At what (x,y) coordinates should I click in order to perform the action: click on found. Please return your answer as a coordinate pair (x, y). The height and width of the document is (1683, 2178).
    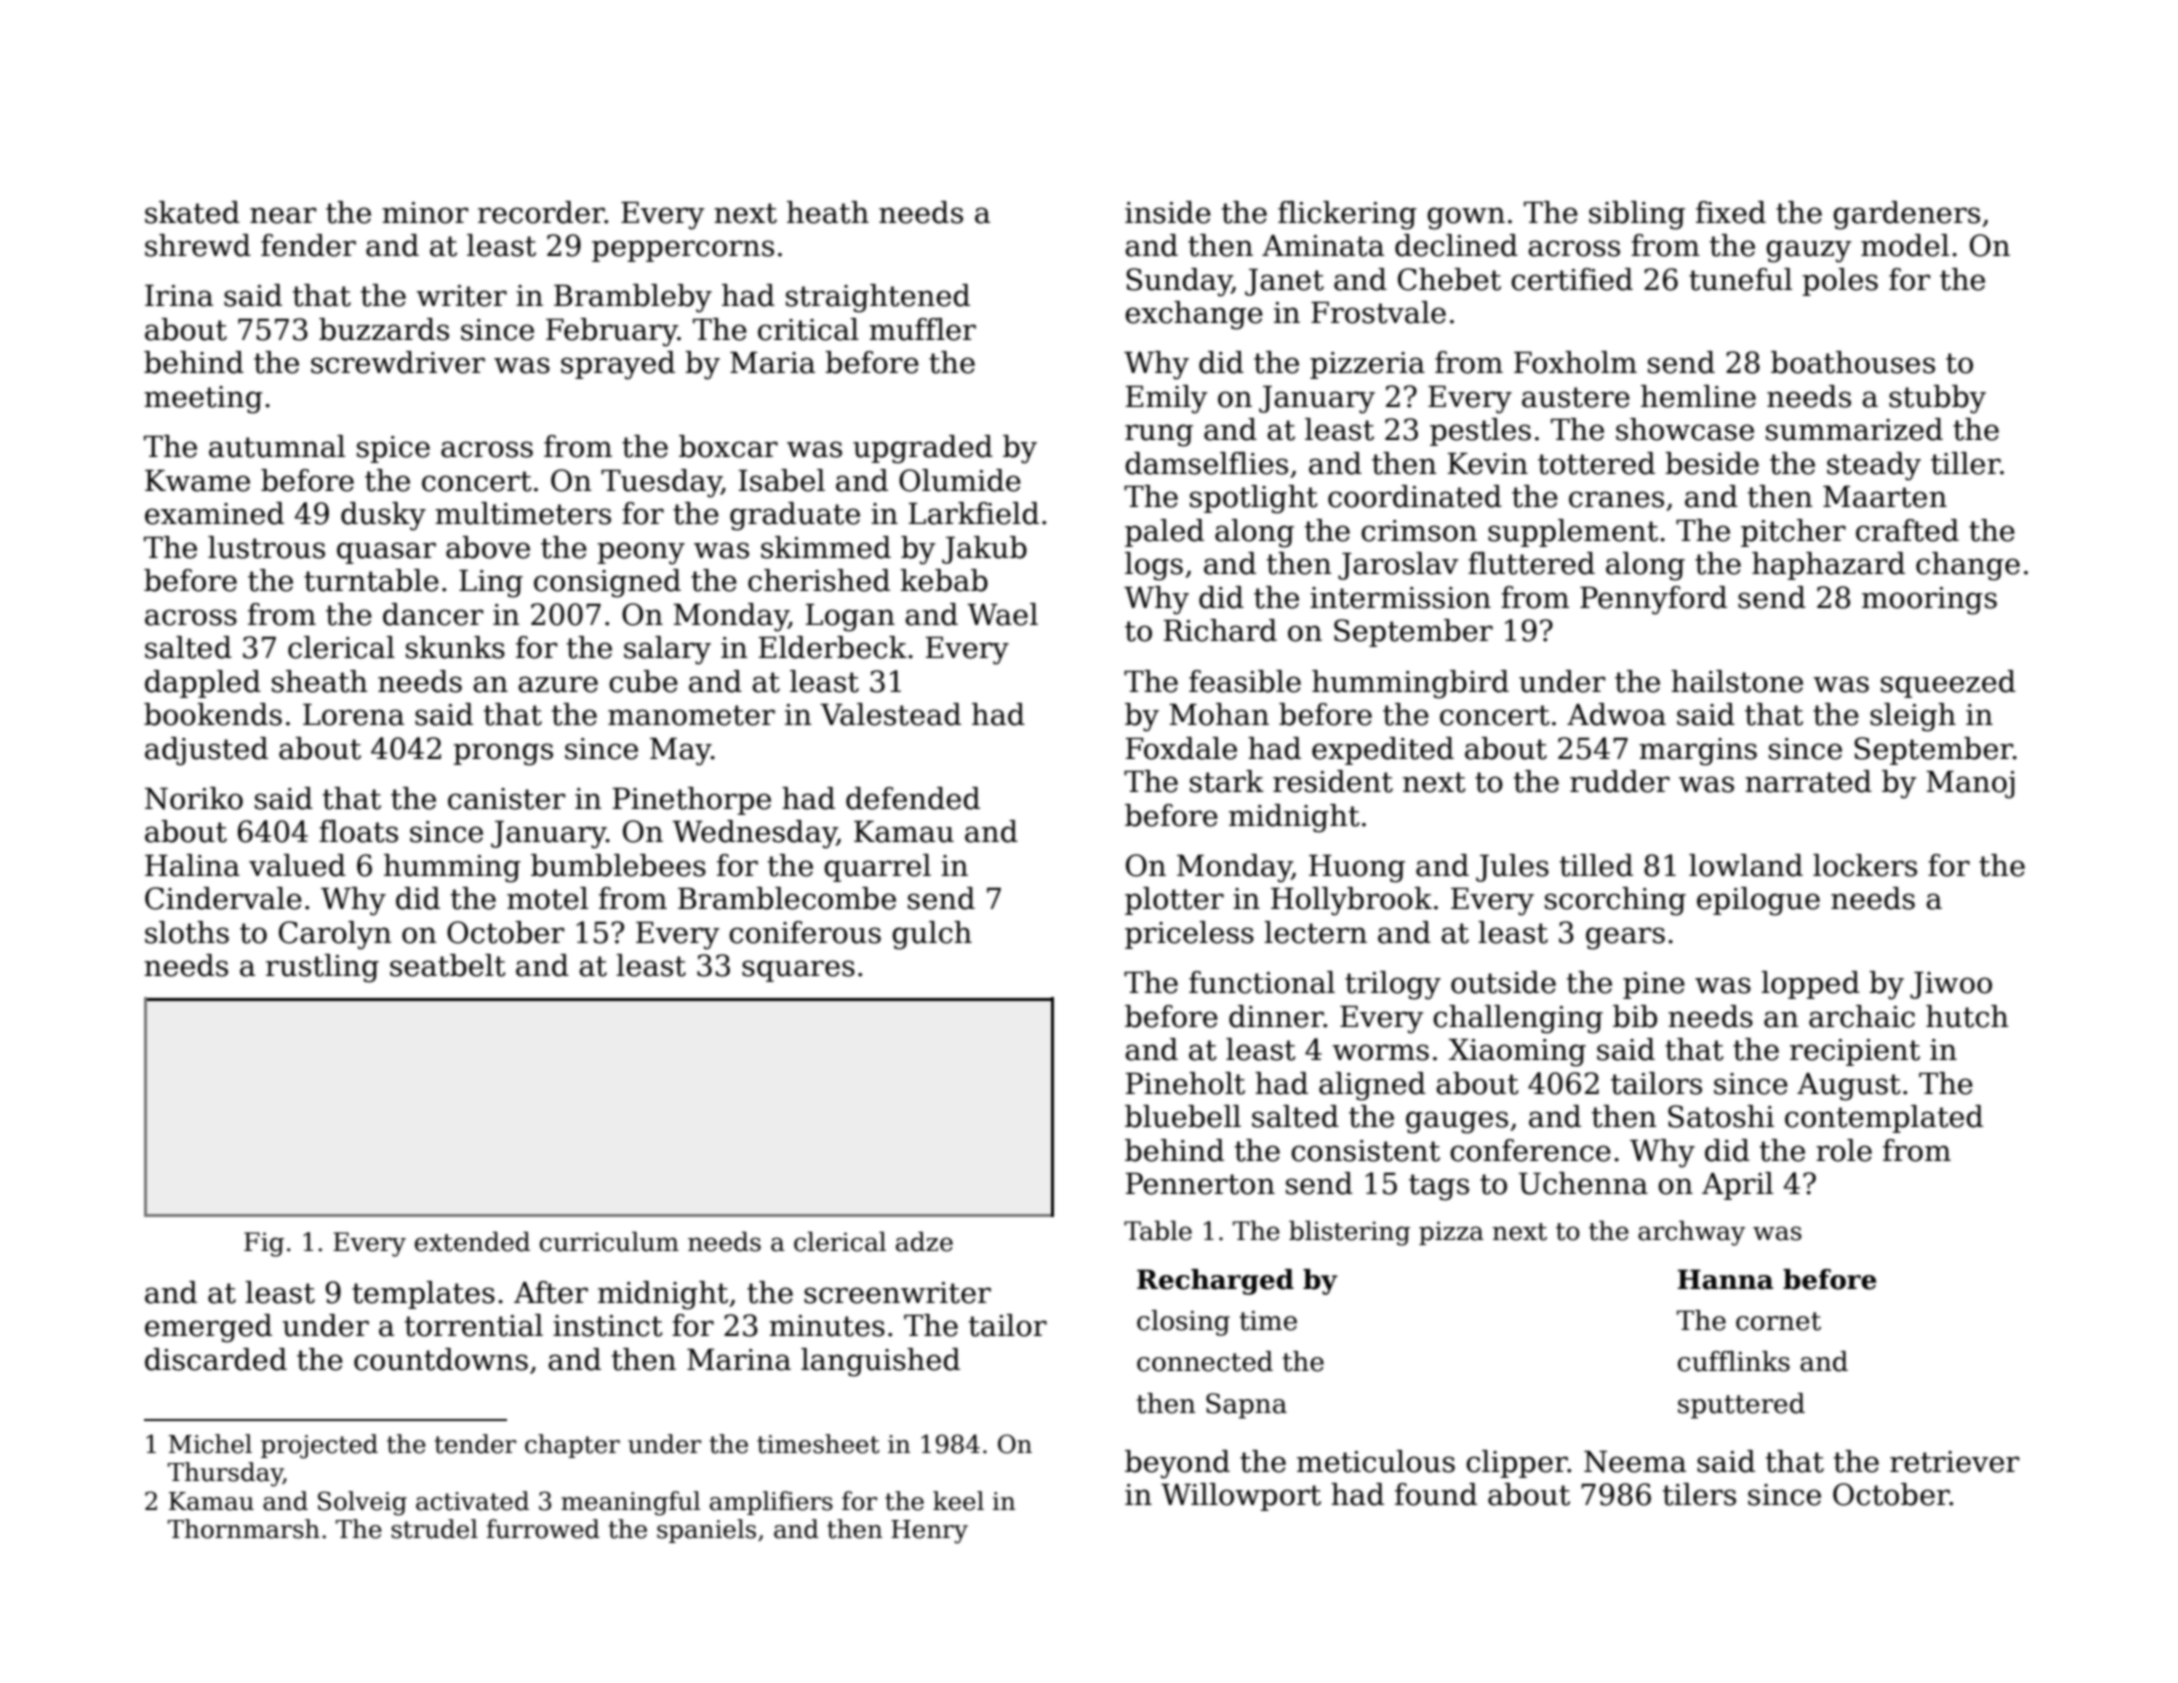
    Looking at the image, I should click on (1436, 1494).
